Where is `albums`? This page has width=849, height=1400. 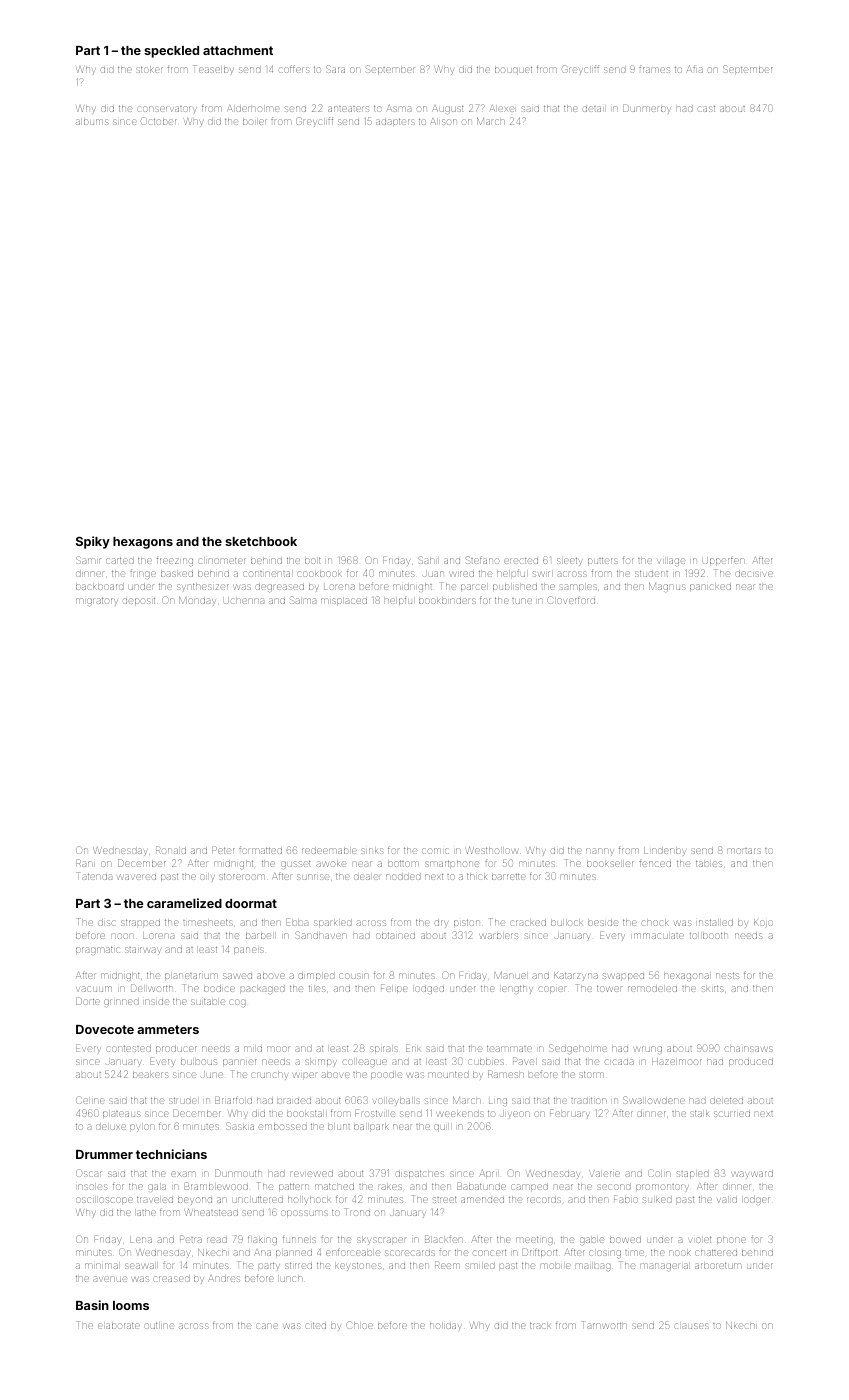 albums is located at coordinates (92, 122).
